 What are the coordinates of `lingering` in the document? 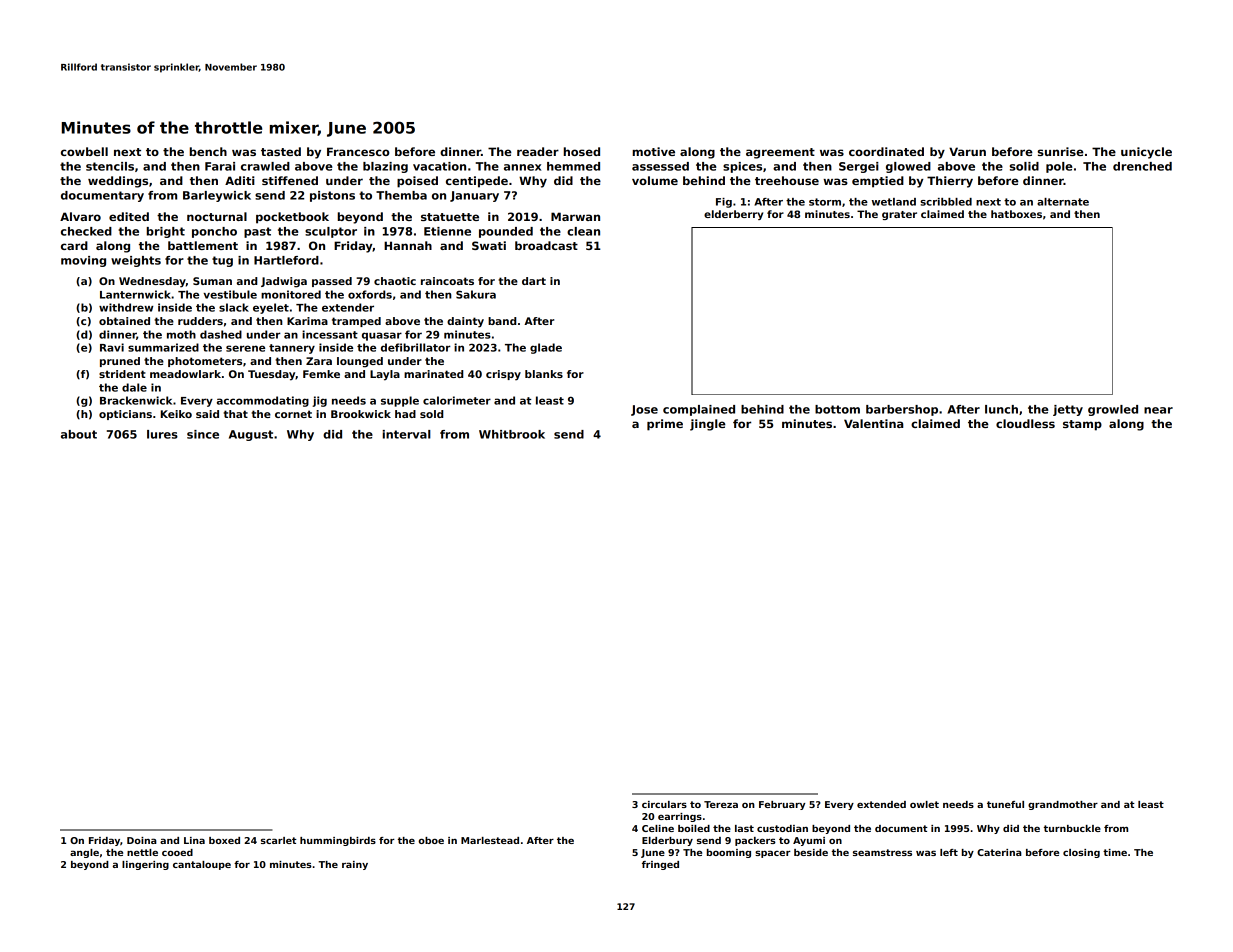 It's located at (145, 865).
